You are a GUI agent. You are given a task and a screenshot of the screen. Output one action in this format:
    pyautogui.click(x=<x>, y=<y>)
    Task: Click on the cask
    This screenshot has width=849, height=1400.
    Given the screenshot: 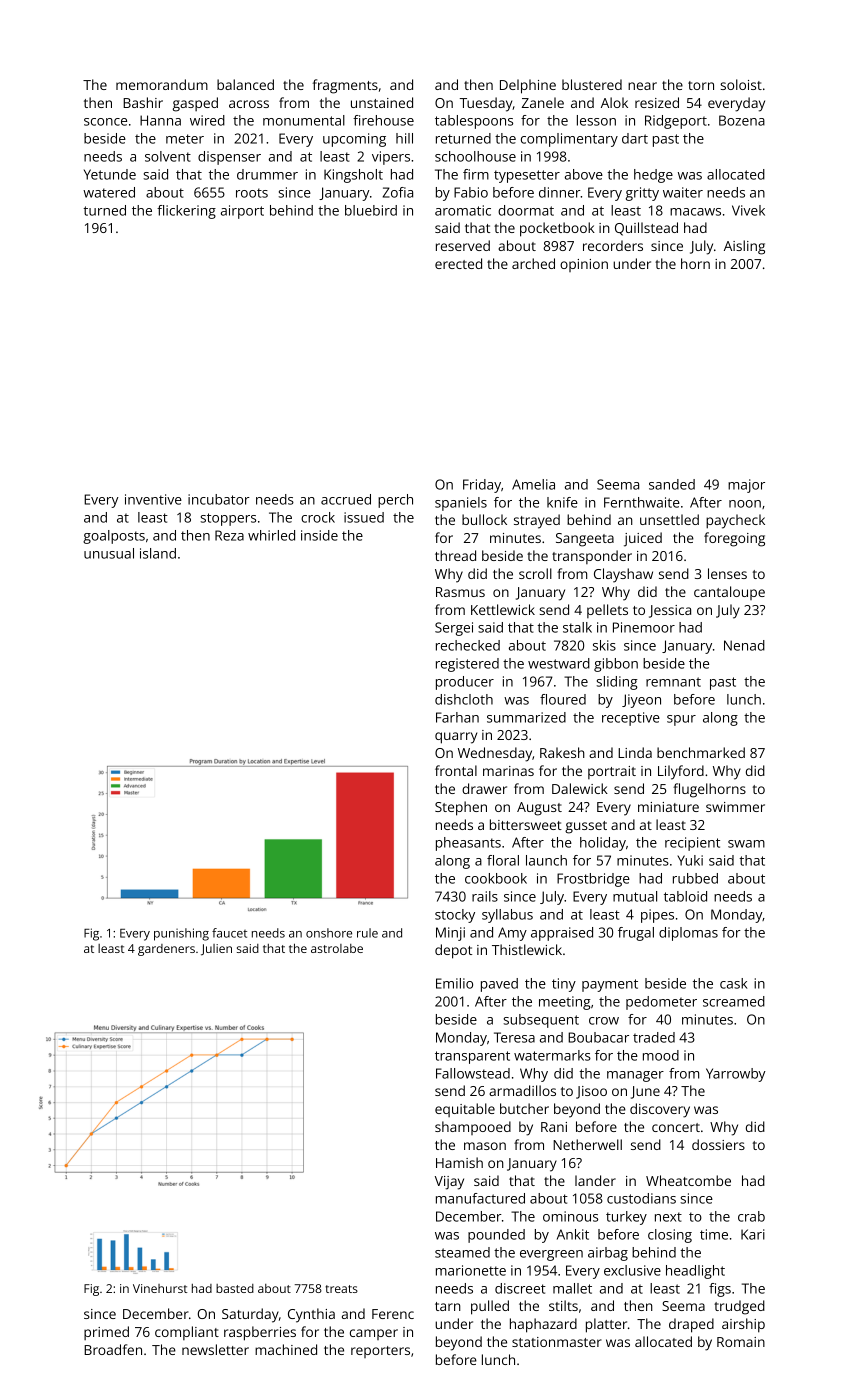 What is the action you would take?
    pyautogui.click(x=733, y=983)
